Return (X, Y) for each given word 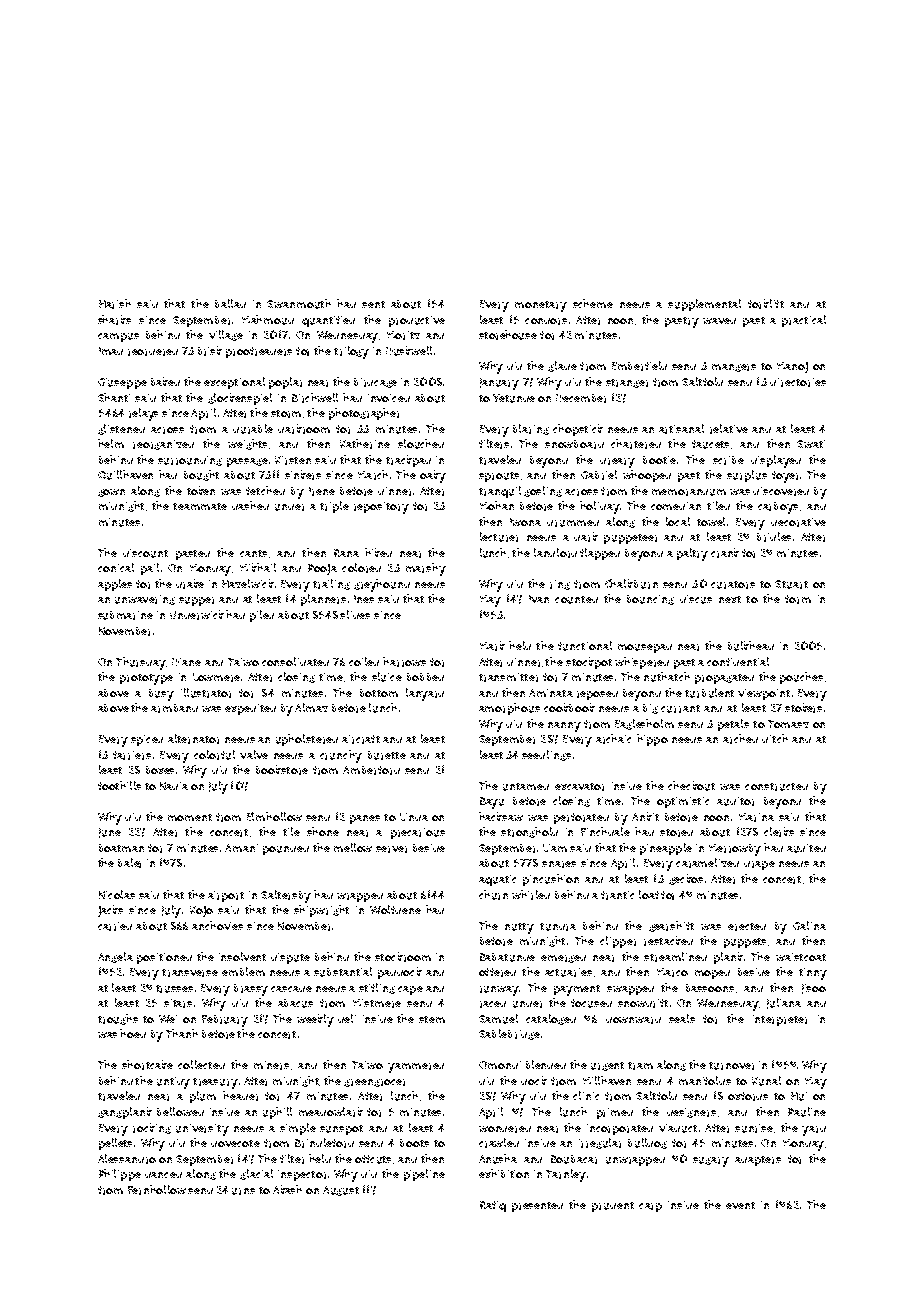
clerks (779, 832)
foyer (785, 477)
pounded (286, 850)
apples (115, 585)
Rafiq (493, 1206)
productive (417, 321)
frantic (617, 895)
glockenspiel (240, 399)
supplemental (704, 305)
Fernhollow (157, 1190)
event (740, 1205)
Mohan (497, 505)
